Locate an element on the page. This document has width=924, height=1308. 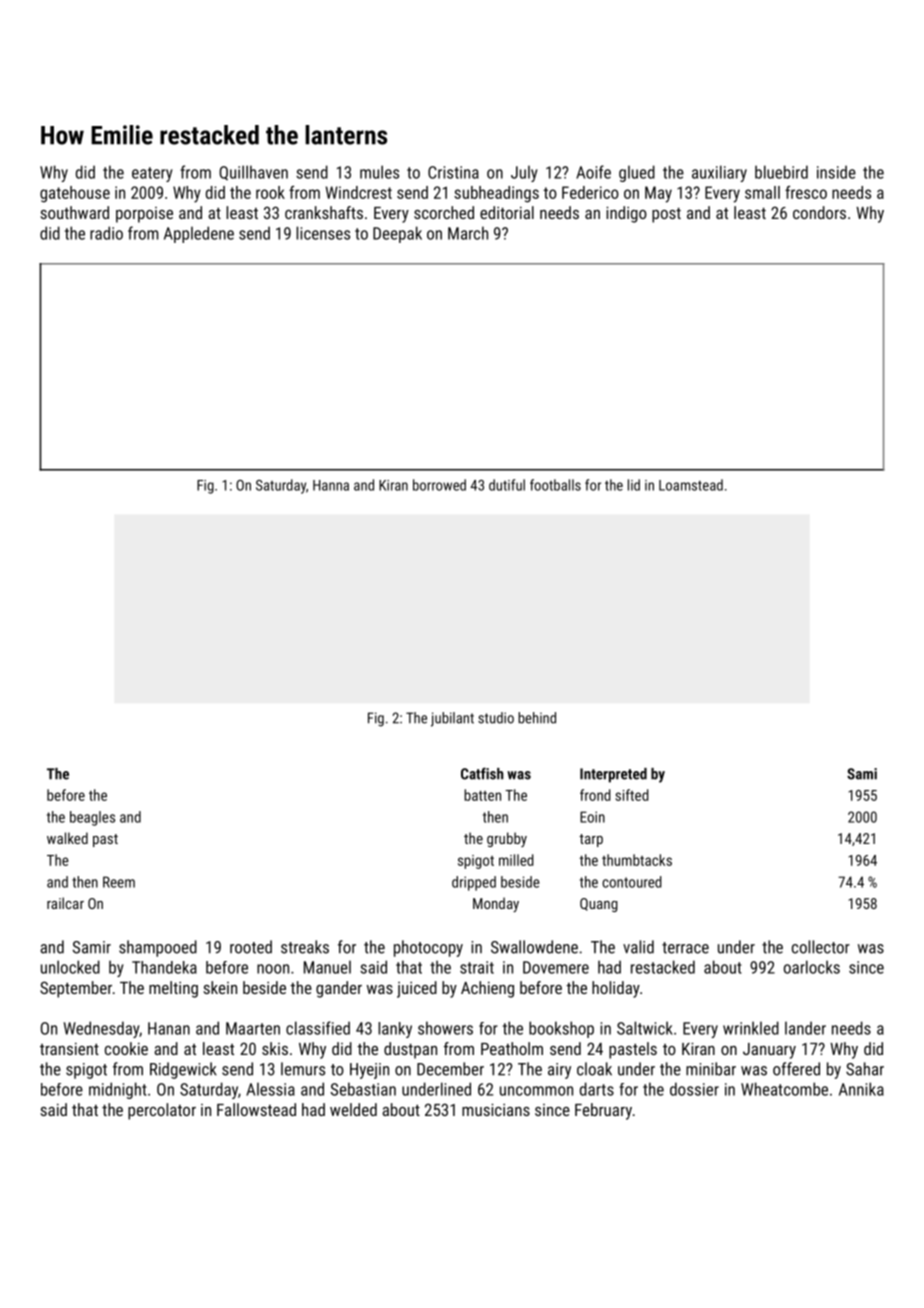
welded is located at coordinates (353, 1109).
